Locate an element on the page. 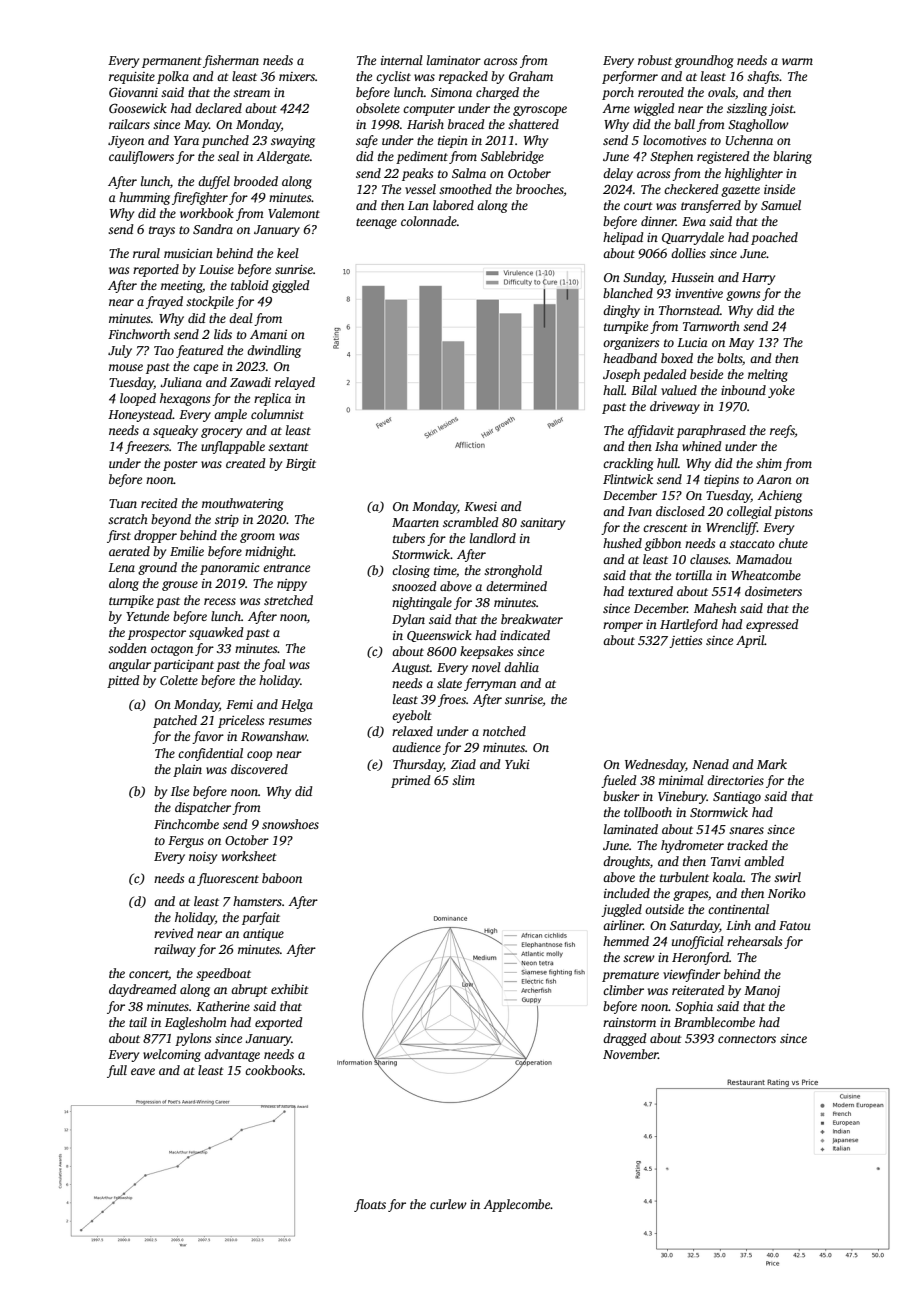 This document has height=1308, width=924. Applecombe is located at coordinates (516, 1205).
